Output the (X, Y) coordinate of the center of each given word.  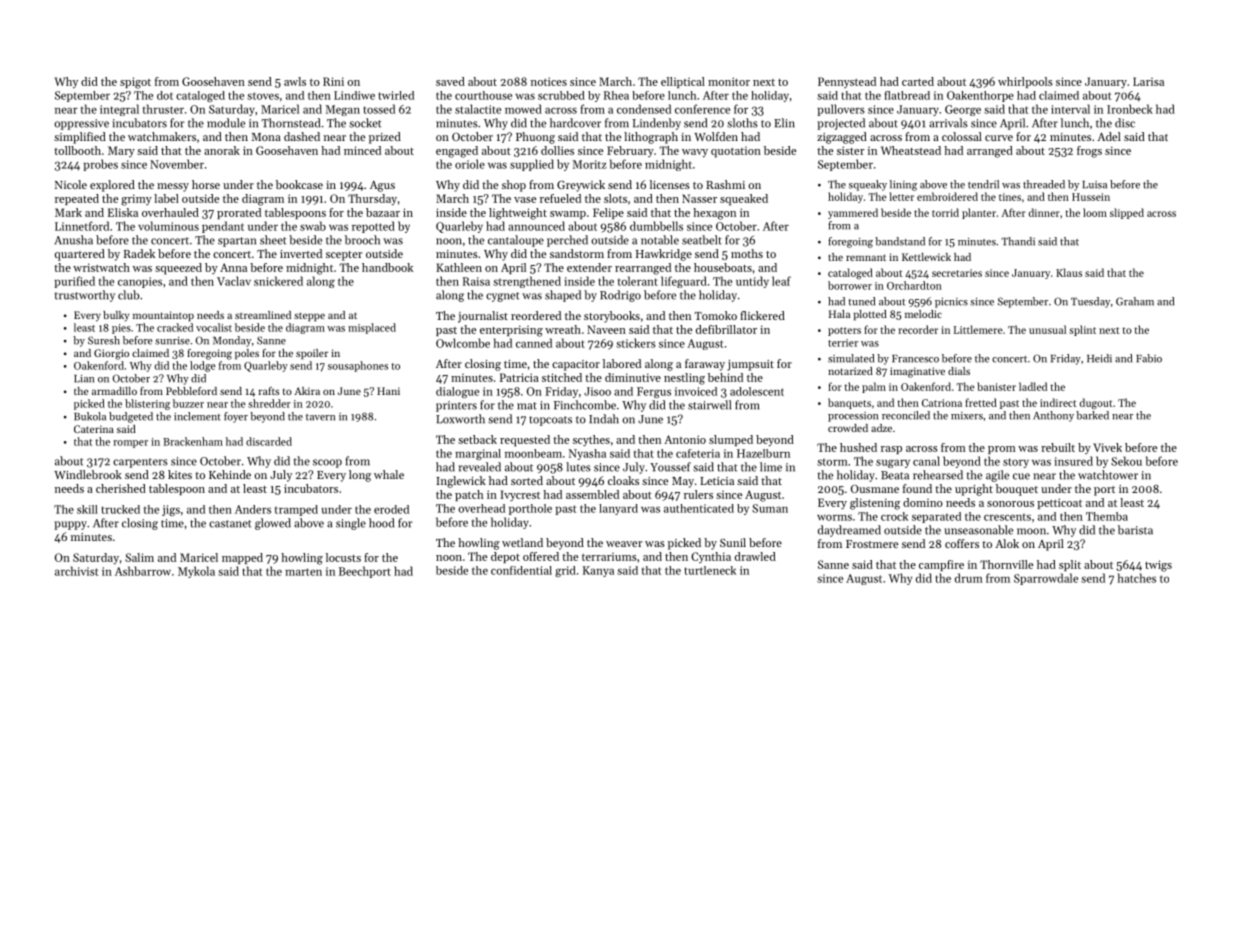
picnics (951, 303)
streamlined (263, 315)
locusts (343, 557)
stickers (636, 343)
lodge (203, 366)
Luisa (1095, 185)
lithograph (651, 138)
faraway (705, 365)
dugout (1096, 403)
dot (165, 95)
